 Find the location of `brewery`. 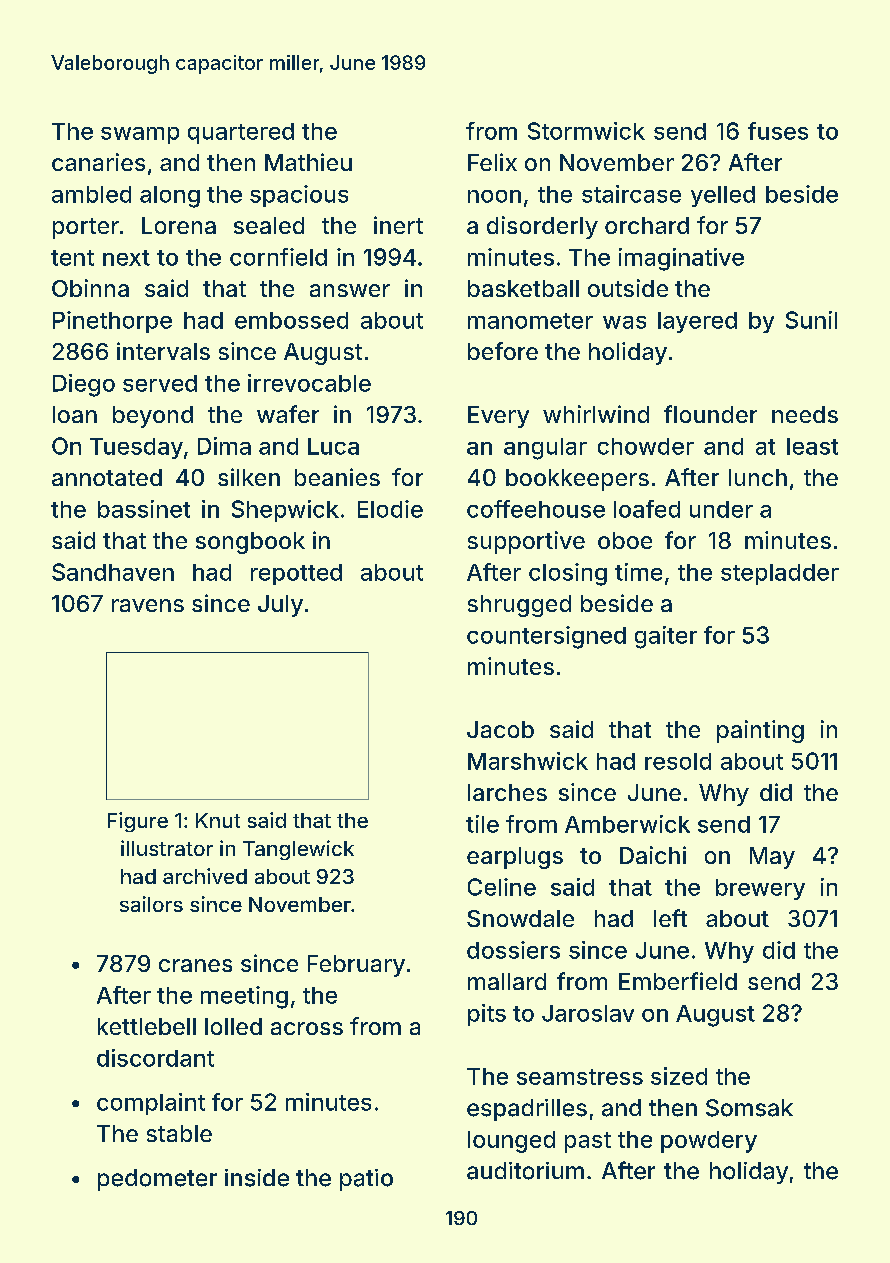

brewery is located at coordinates (760, 889).
